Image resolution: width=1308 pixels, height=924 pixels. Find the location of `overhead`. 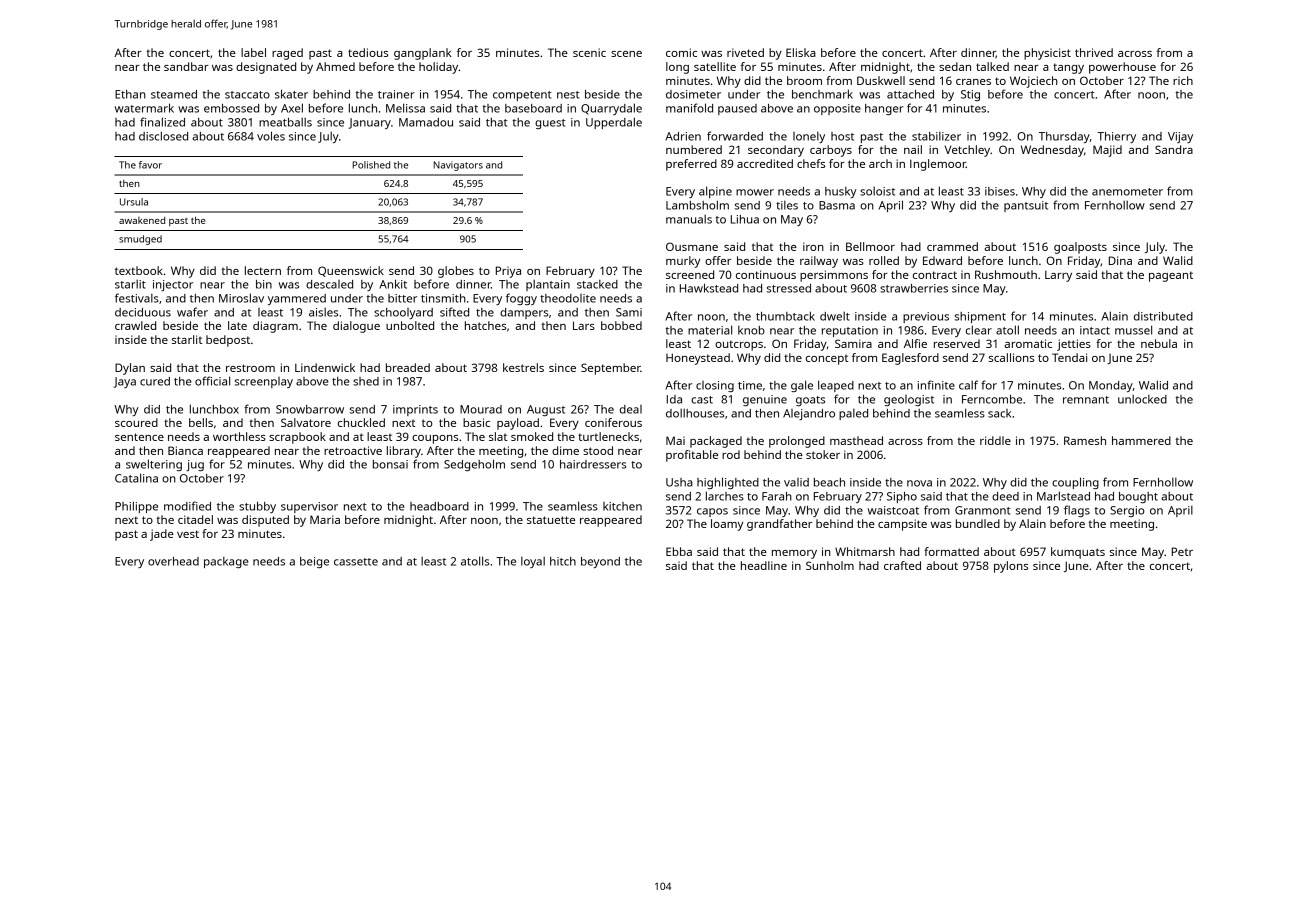

overhead is located at coordinates (173, 561).
